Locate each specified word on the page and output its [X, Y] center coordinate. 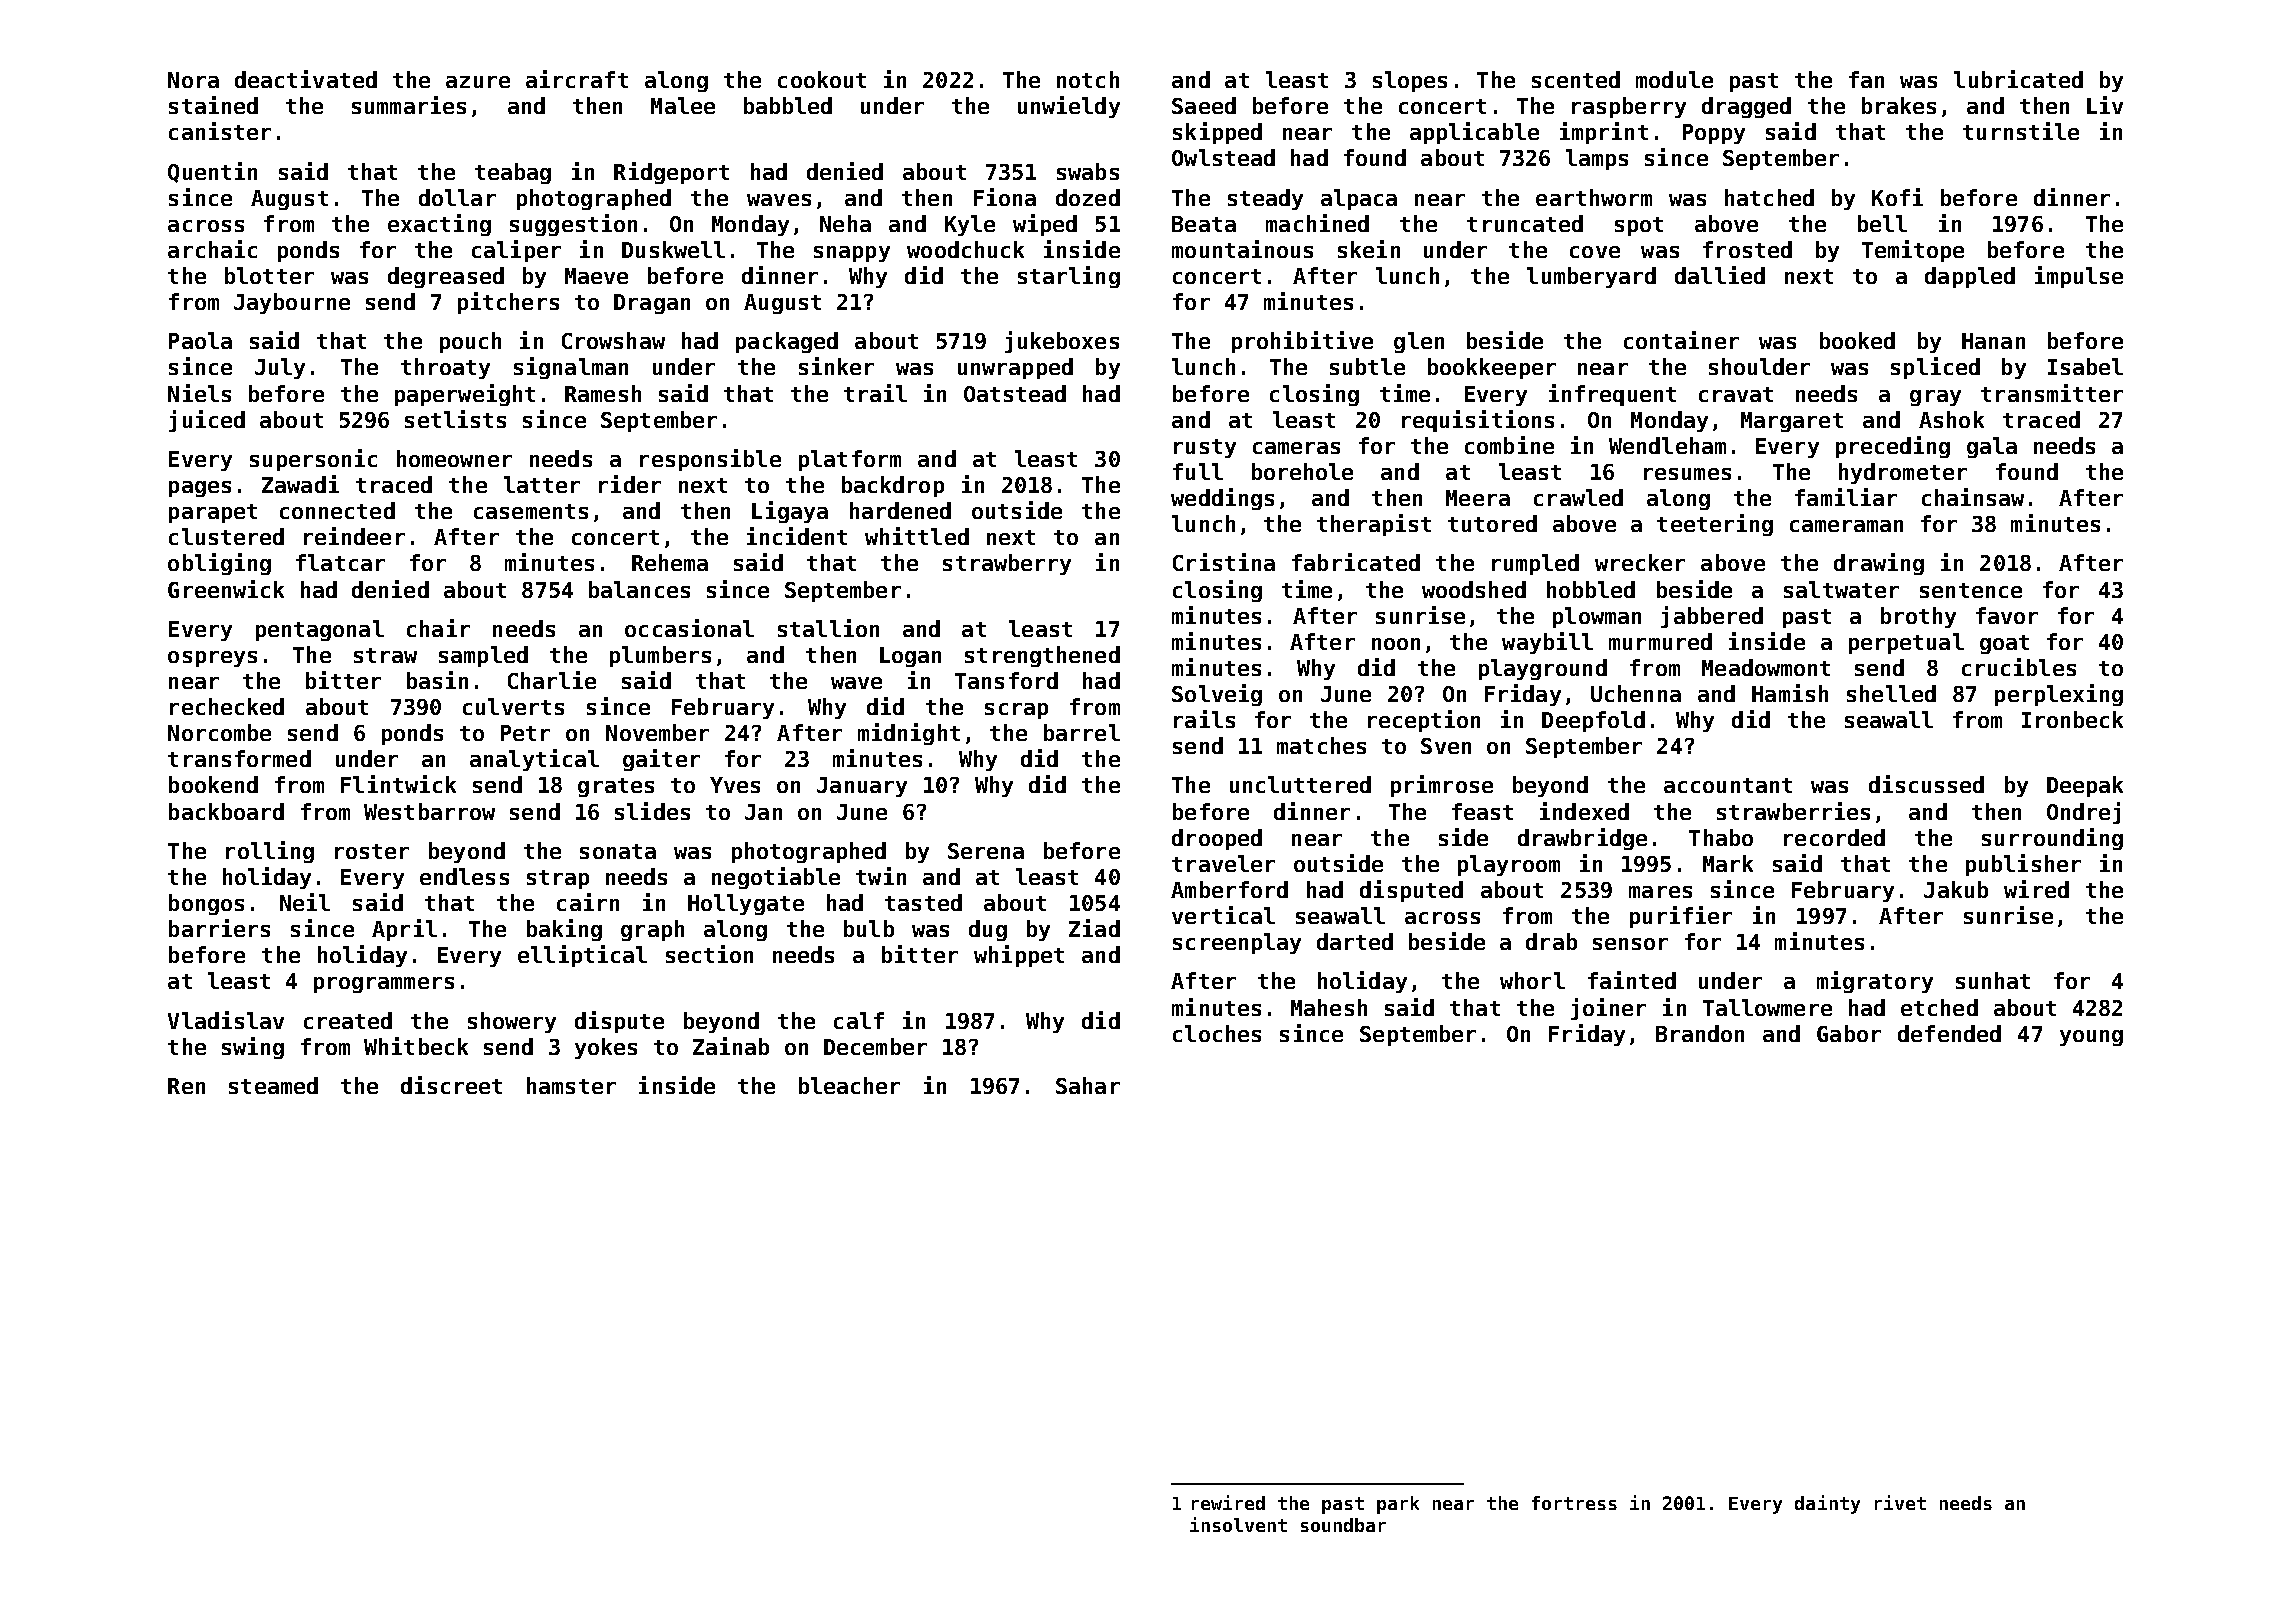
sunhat [1993, 980]
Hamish [1790, 693]
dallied [1720, 275]
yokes [606, 1048]
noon [1396, 644]
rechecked [227, 706]
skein [1369, 249]
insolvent [1238, 1524]
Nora [193, 80]
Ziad [1094, 928]
